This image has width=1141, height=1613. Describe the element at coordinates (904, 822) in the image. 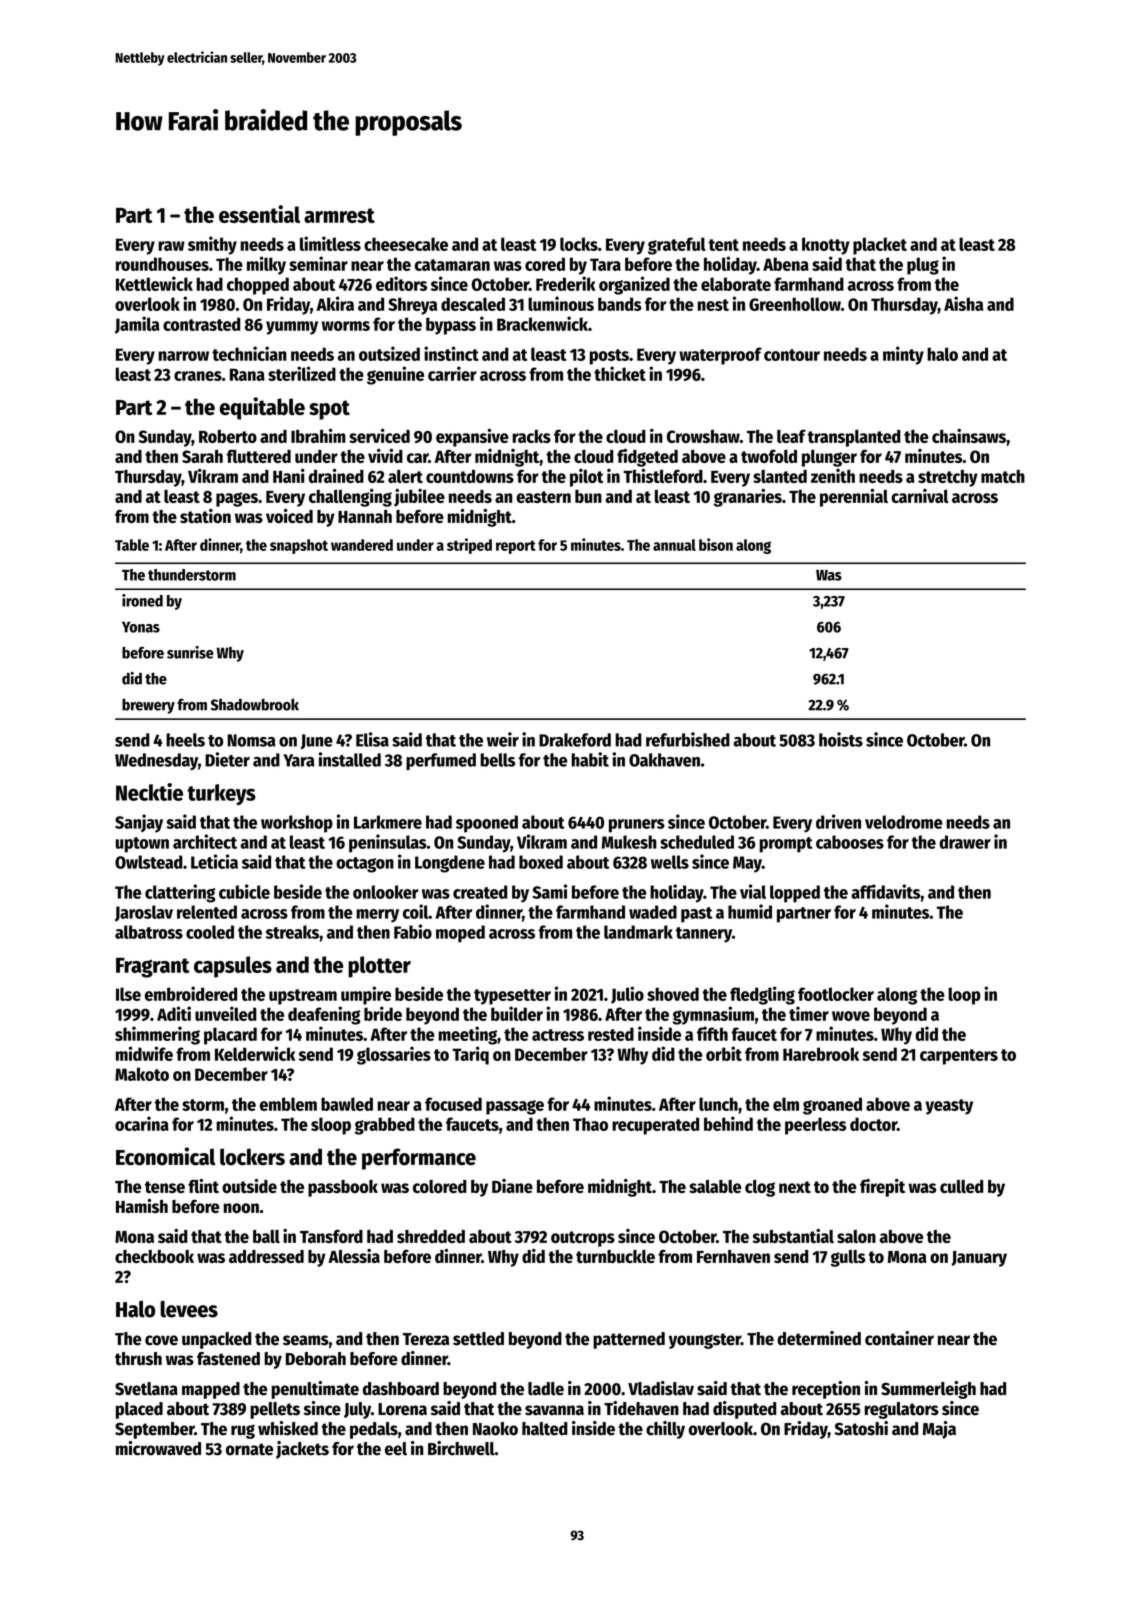

I see `velodrome` at that location.
